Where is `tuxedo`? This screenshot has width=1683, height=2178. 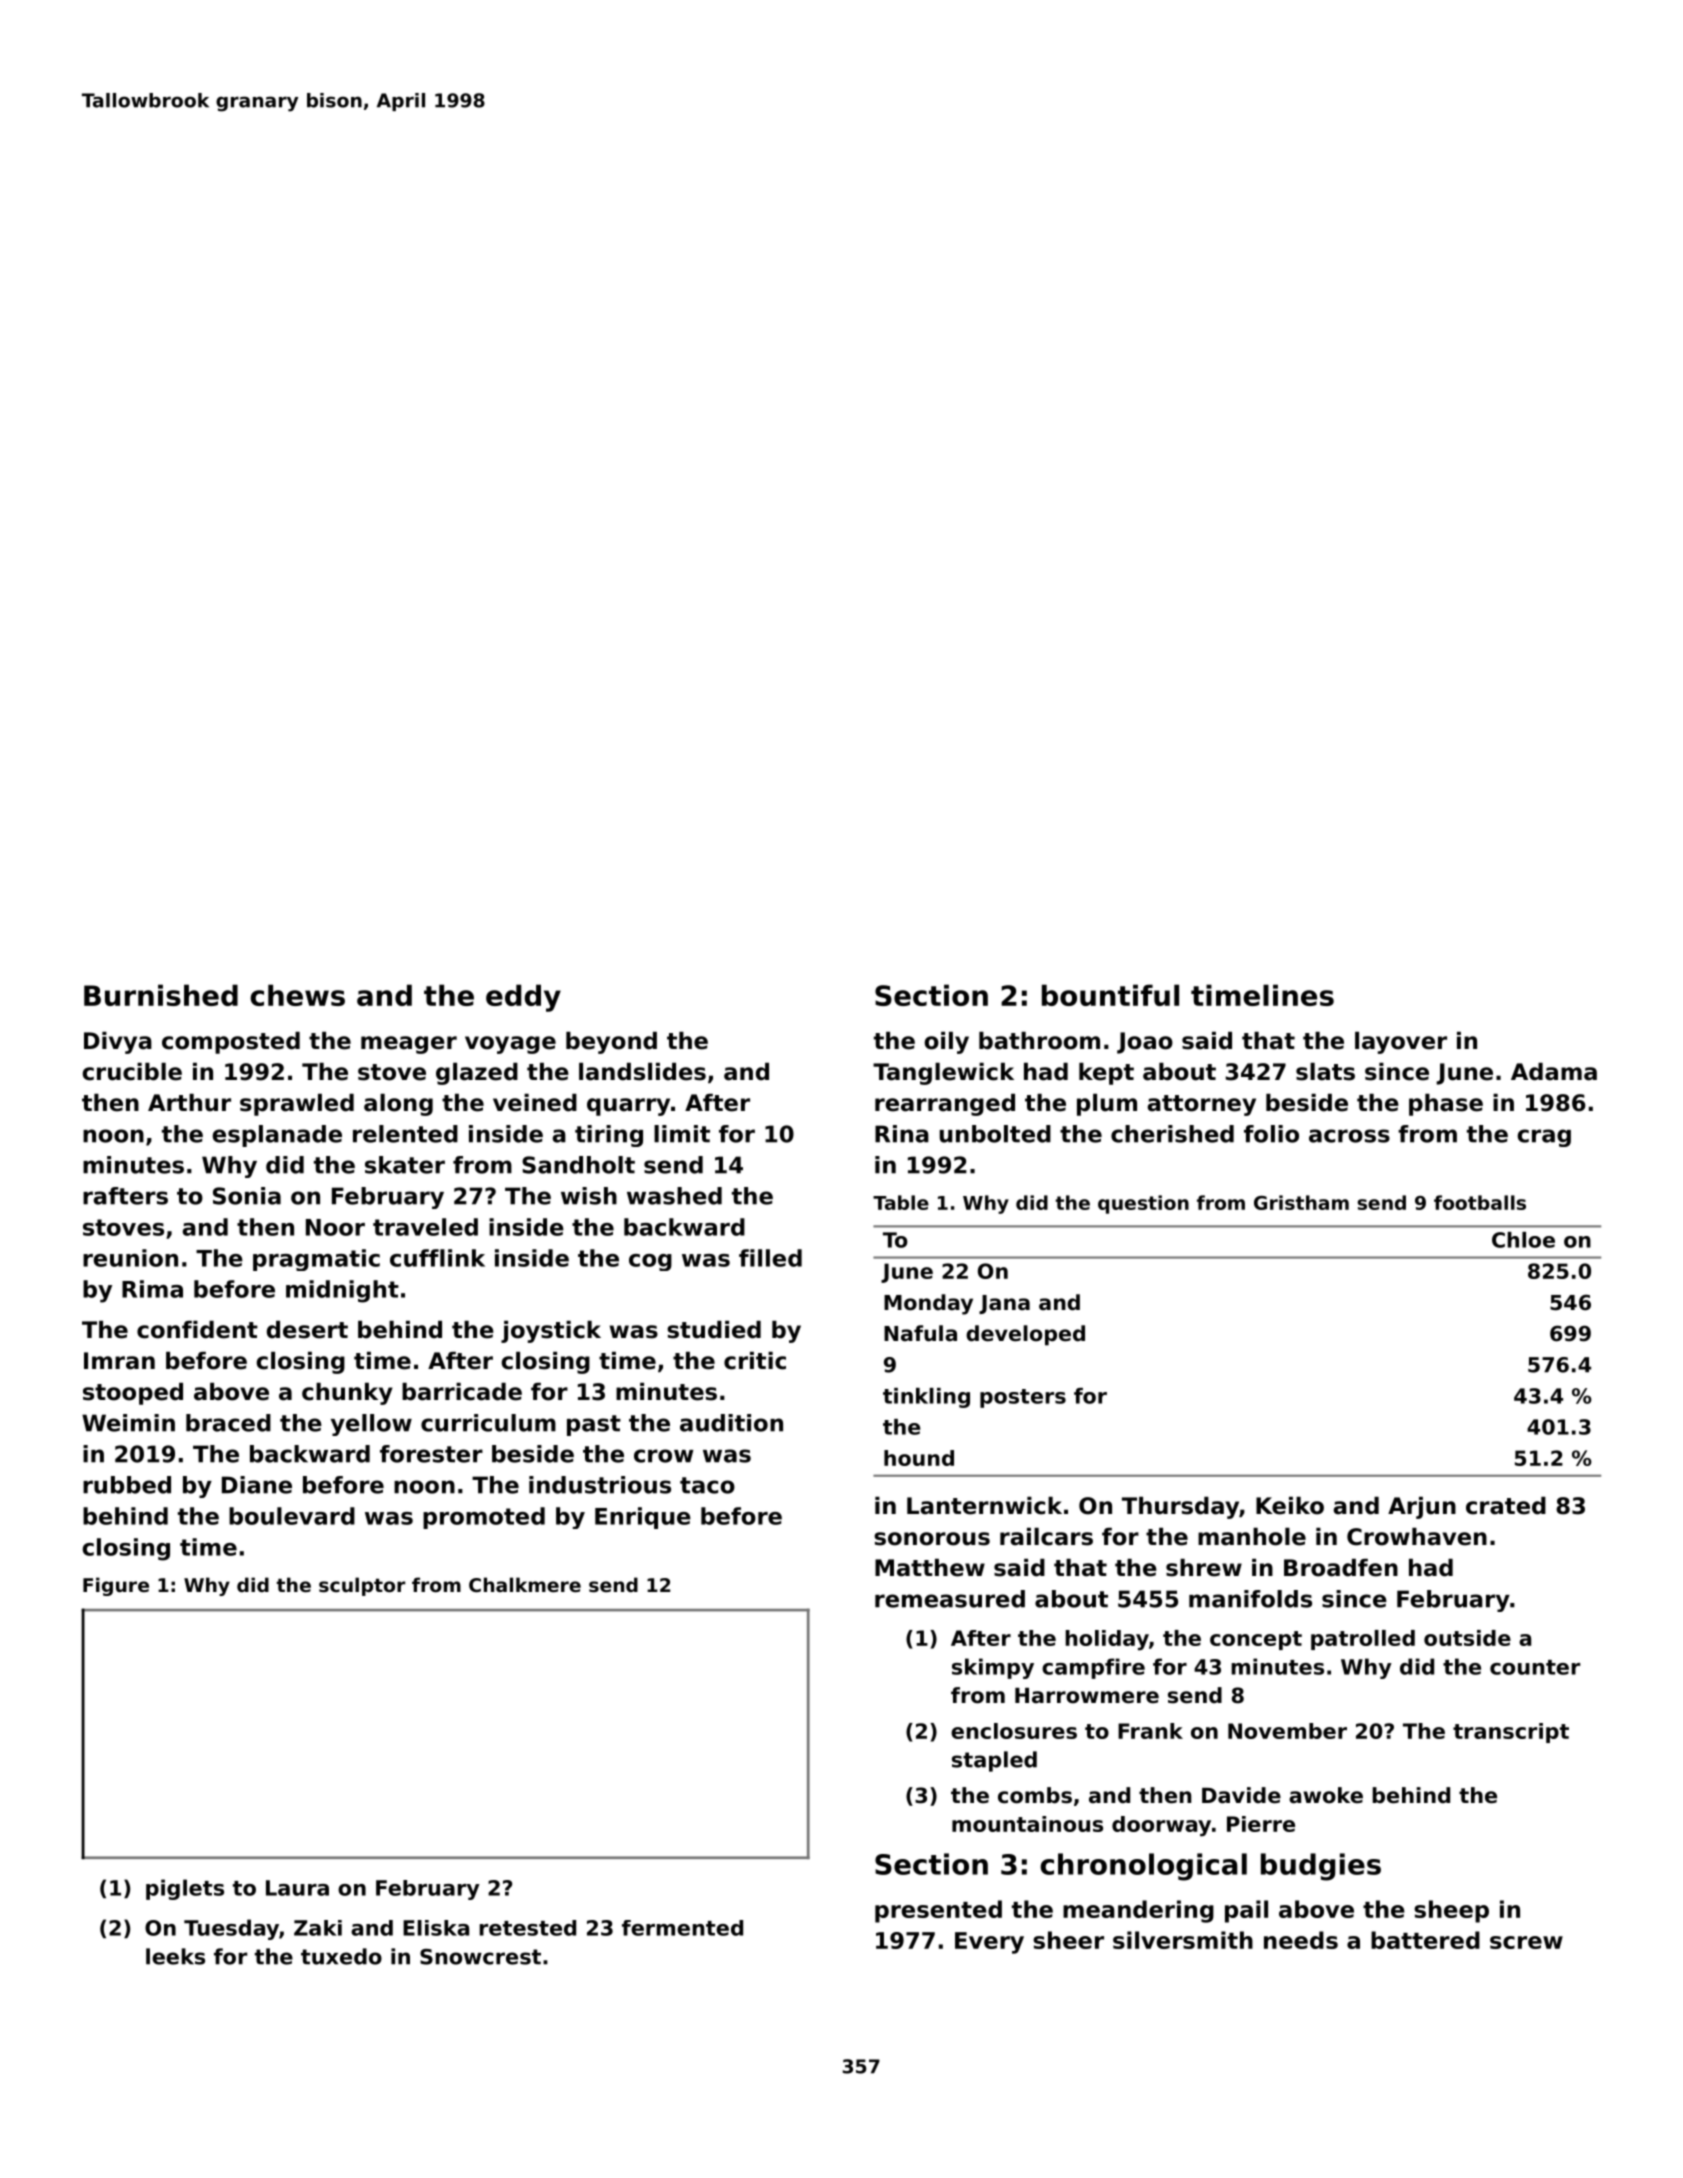
tuxedo is located at coordinates (341, 1956).
